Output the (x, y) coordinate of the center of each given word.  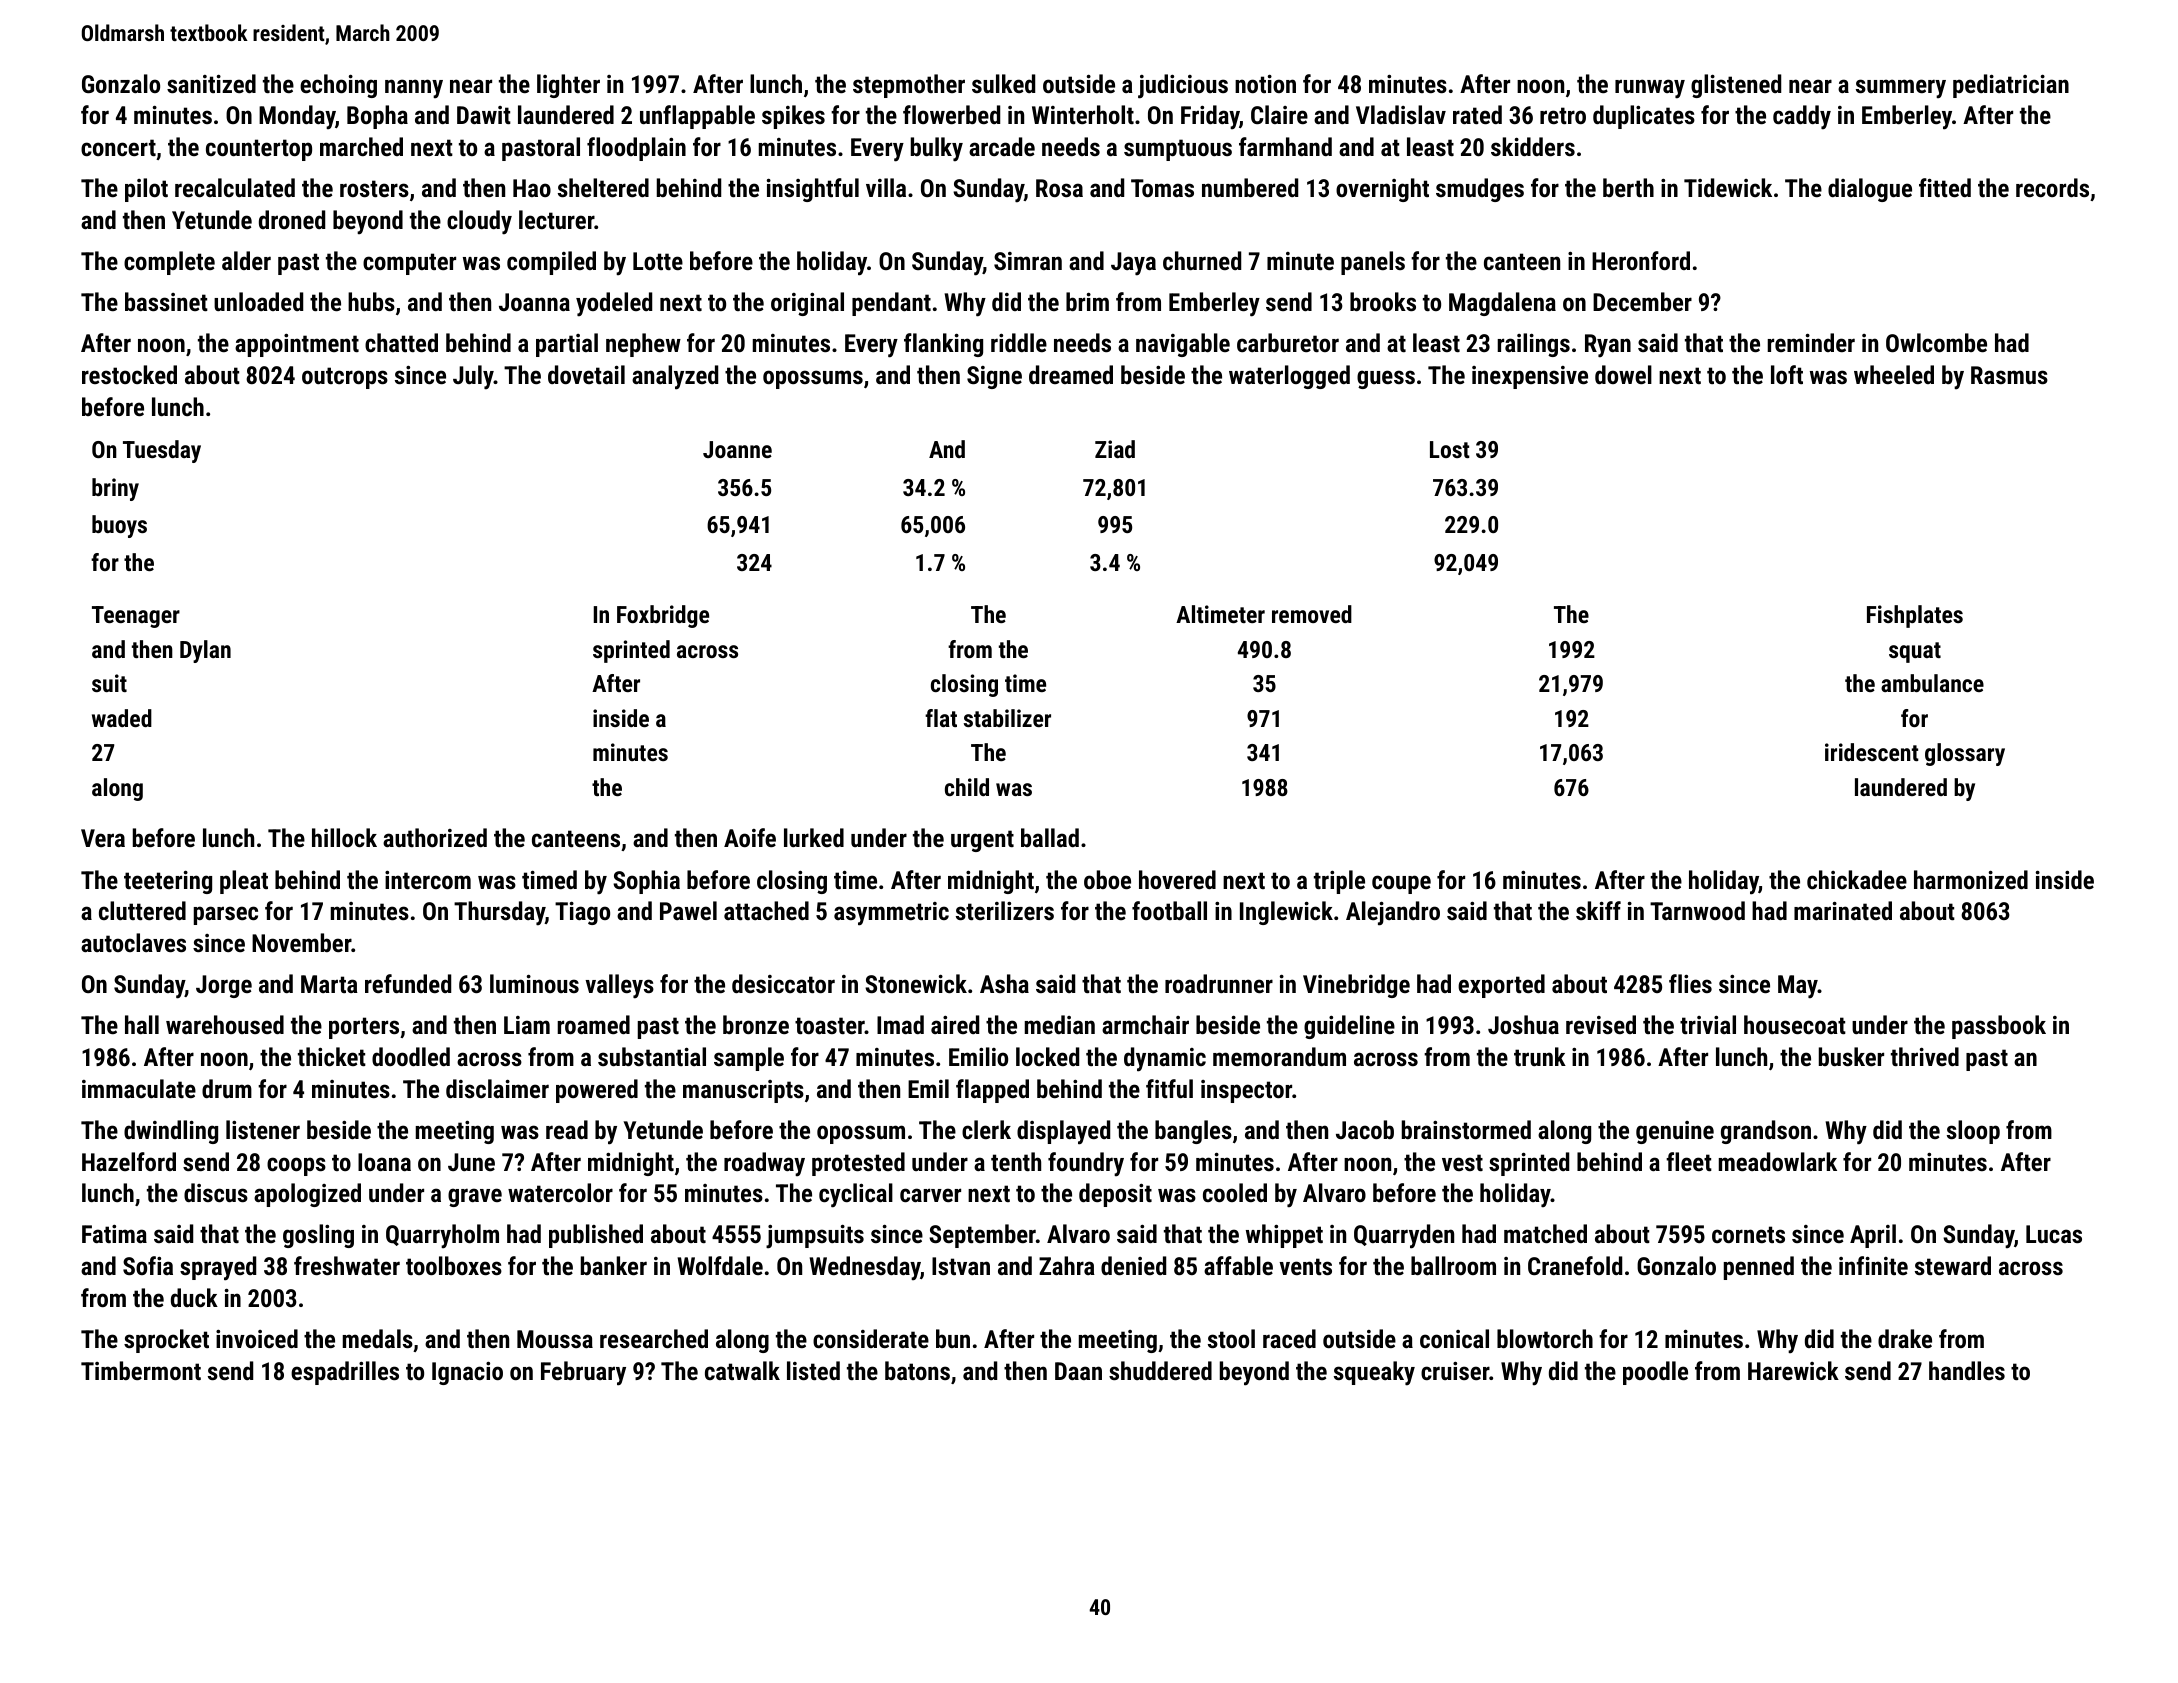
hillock (344, 837)
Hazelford (129, 1161)
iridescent (1872, 752)
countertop (259, 150)
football (1169, 910)
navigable (1183, 345)
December (1642, 301)
